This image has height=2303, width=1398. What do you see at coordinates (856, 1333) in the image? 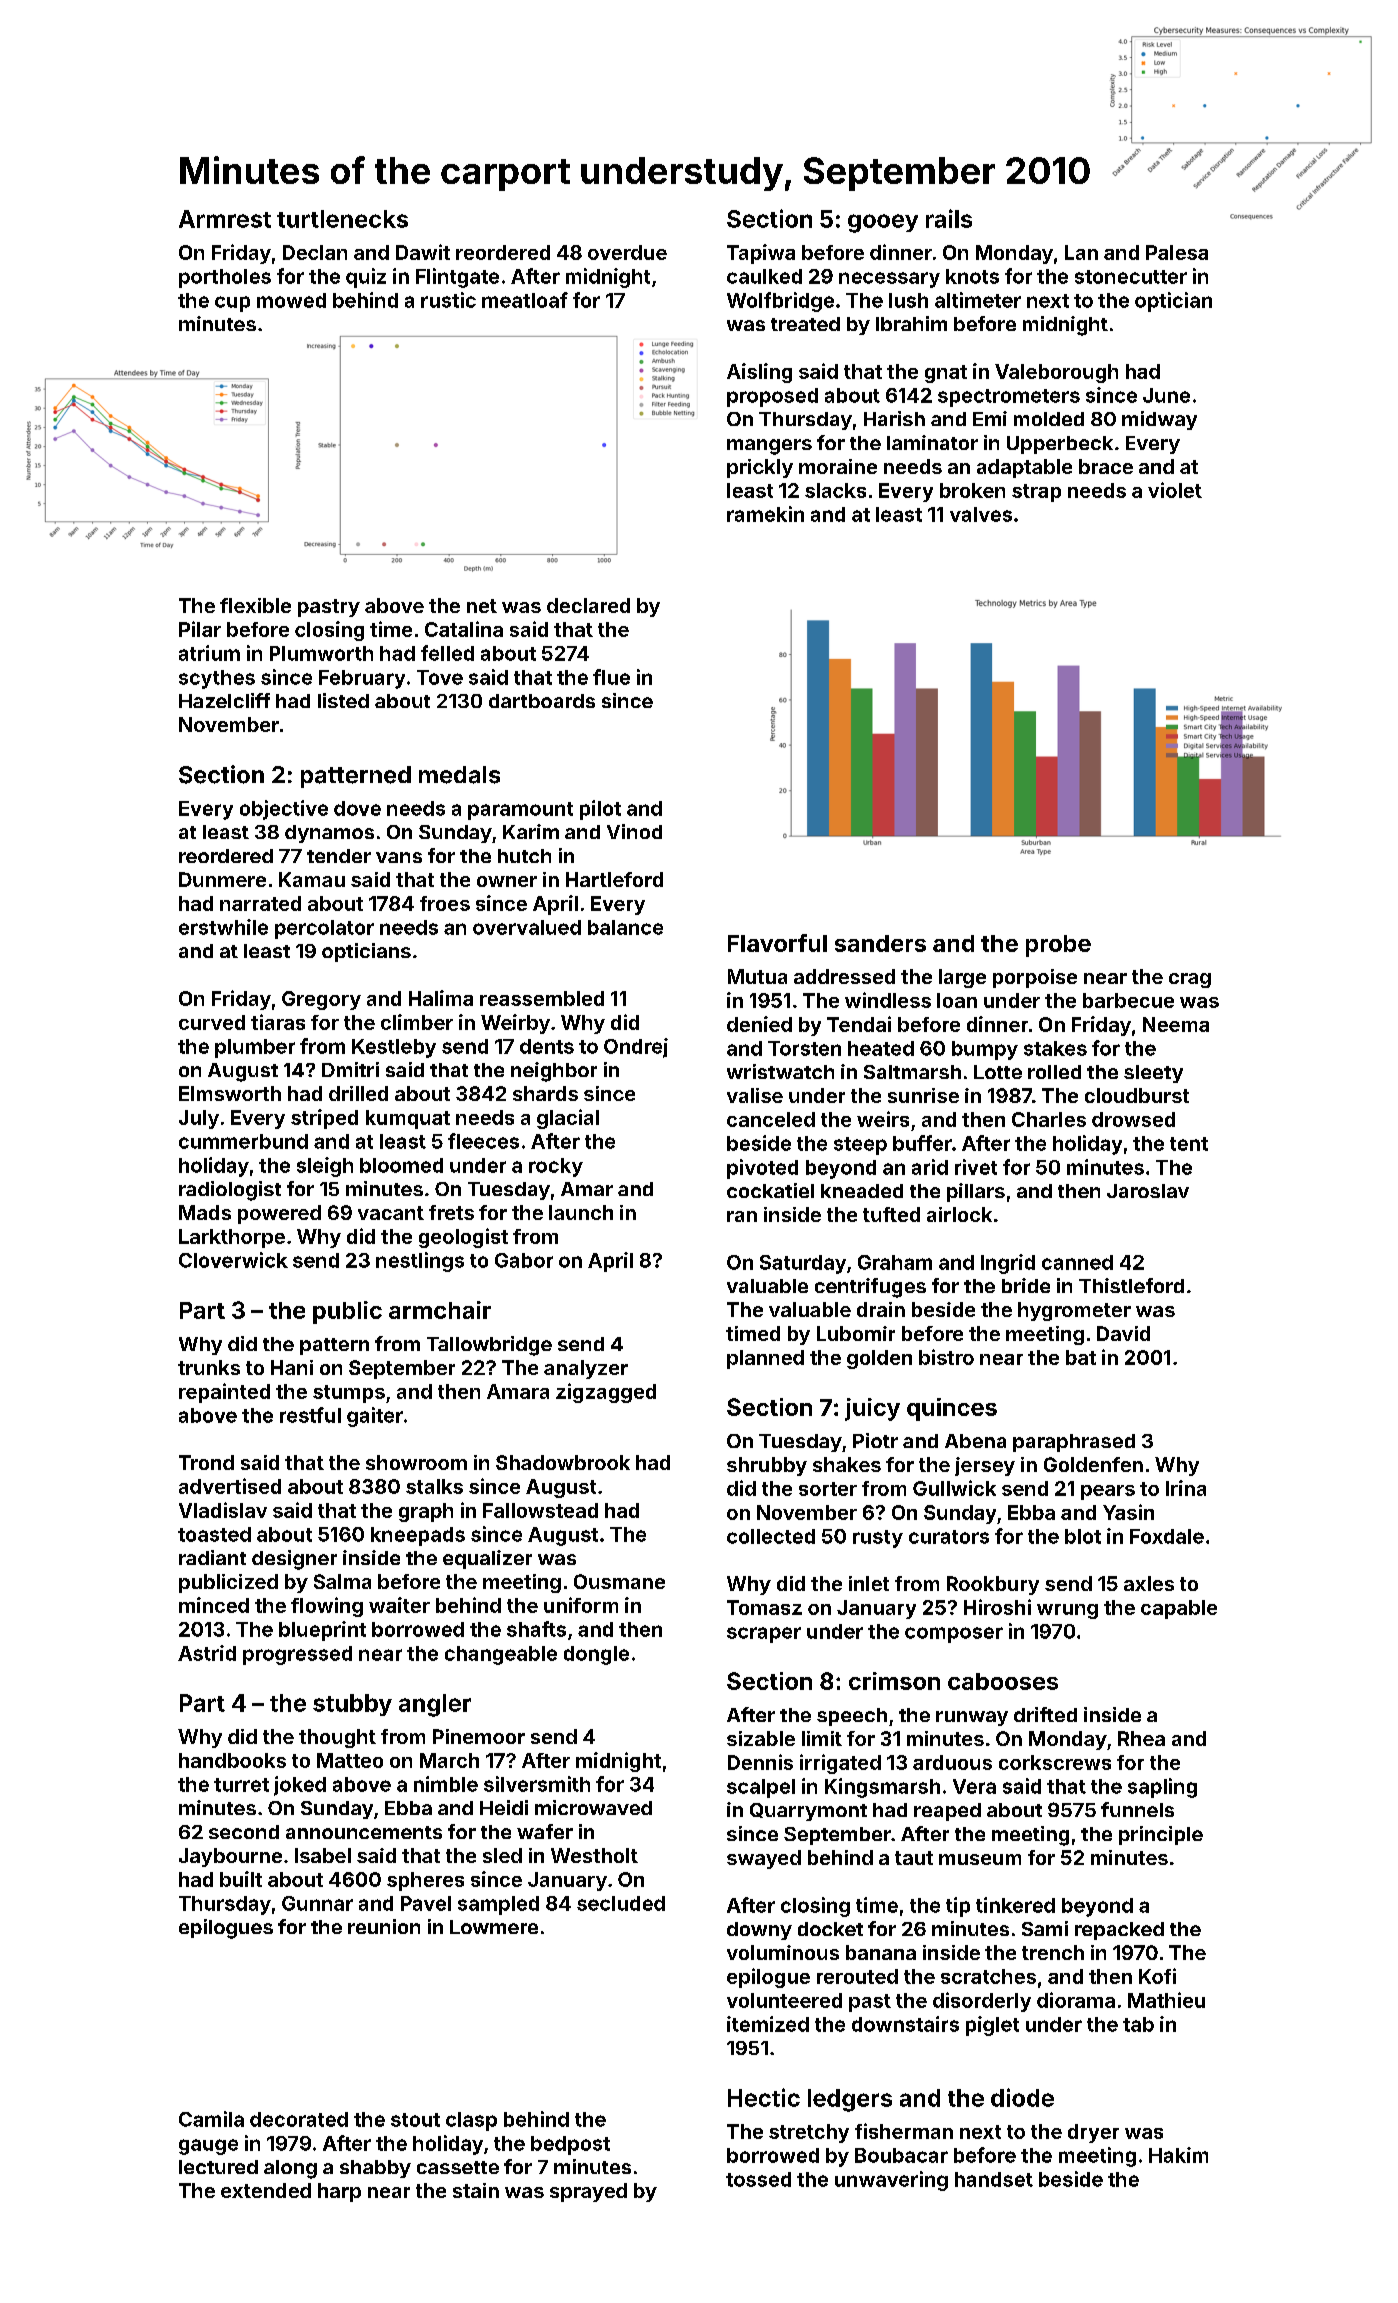
I see `Lubomir` at bounding box center [856, 1333].
